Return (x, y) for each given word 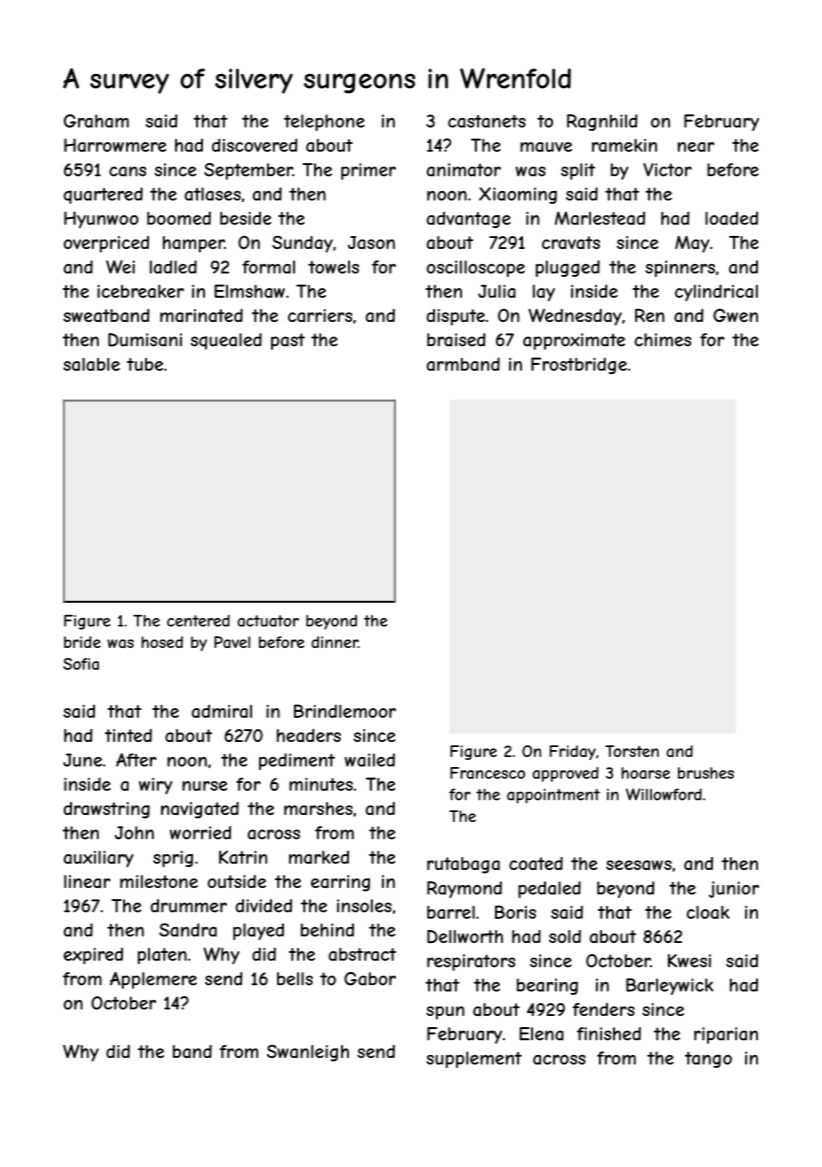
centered (198, 621)
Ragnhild (602, 122)
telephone (324, 122)
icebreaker (140, 291)
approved (565, 774)
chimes (663, 340)
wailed (370, 760)
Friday (573, 752)
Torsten (632, 751)
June (82, 760)
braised (456, 340)
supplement (474, 1059)
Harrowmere (115, 145)
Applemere (153, 980)
